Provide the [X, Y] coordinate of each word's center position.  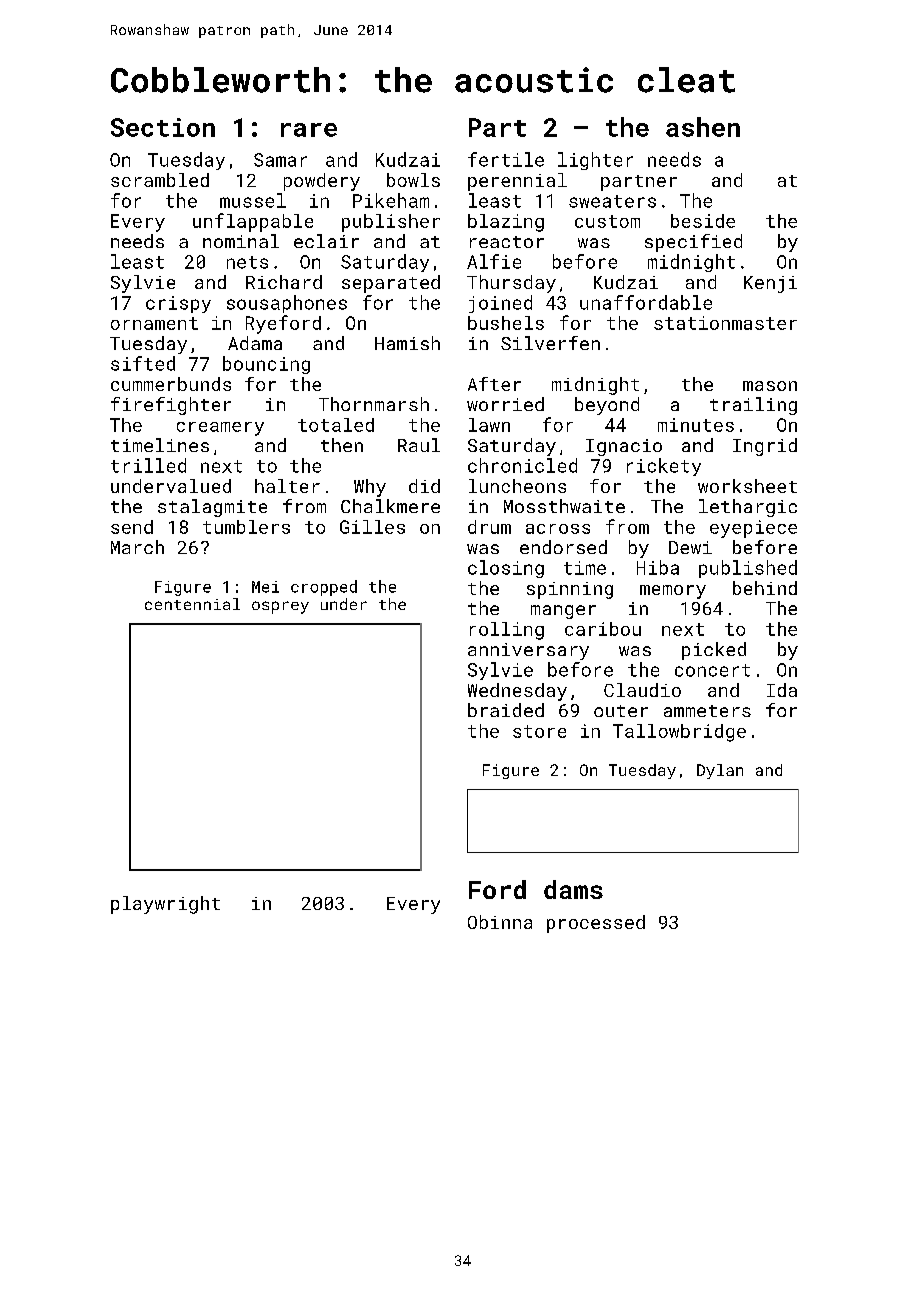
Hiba [658, 567]
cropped [324, 588]
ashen [703, 127]
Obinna [500, 922]
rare [309, 130]
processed [596, 924]
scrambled [160, 180]
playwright [165, 905]
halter [287, 486]
